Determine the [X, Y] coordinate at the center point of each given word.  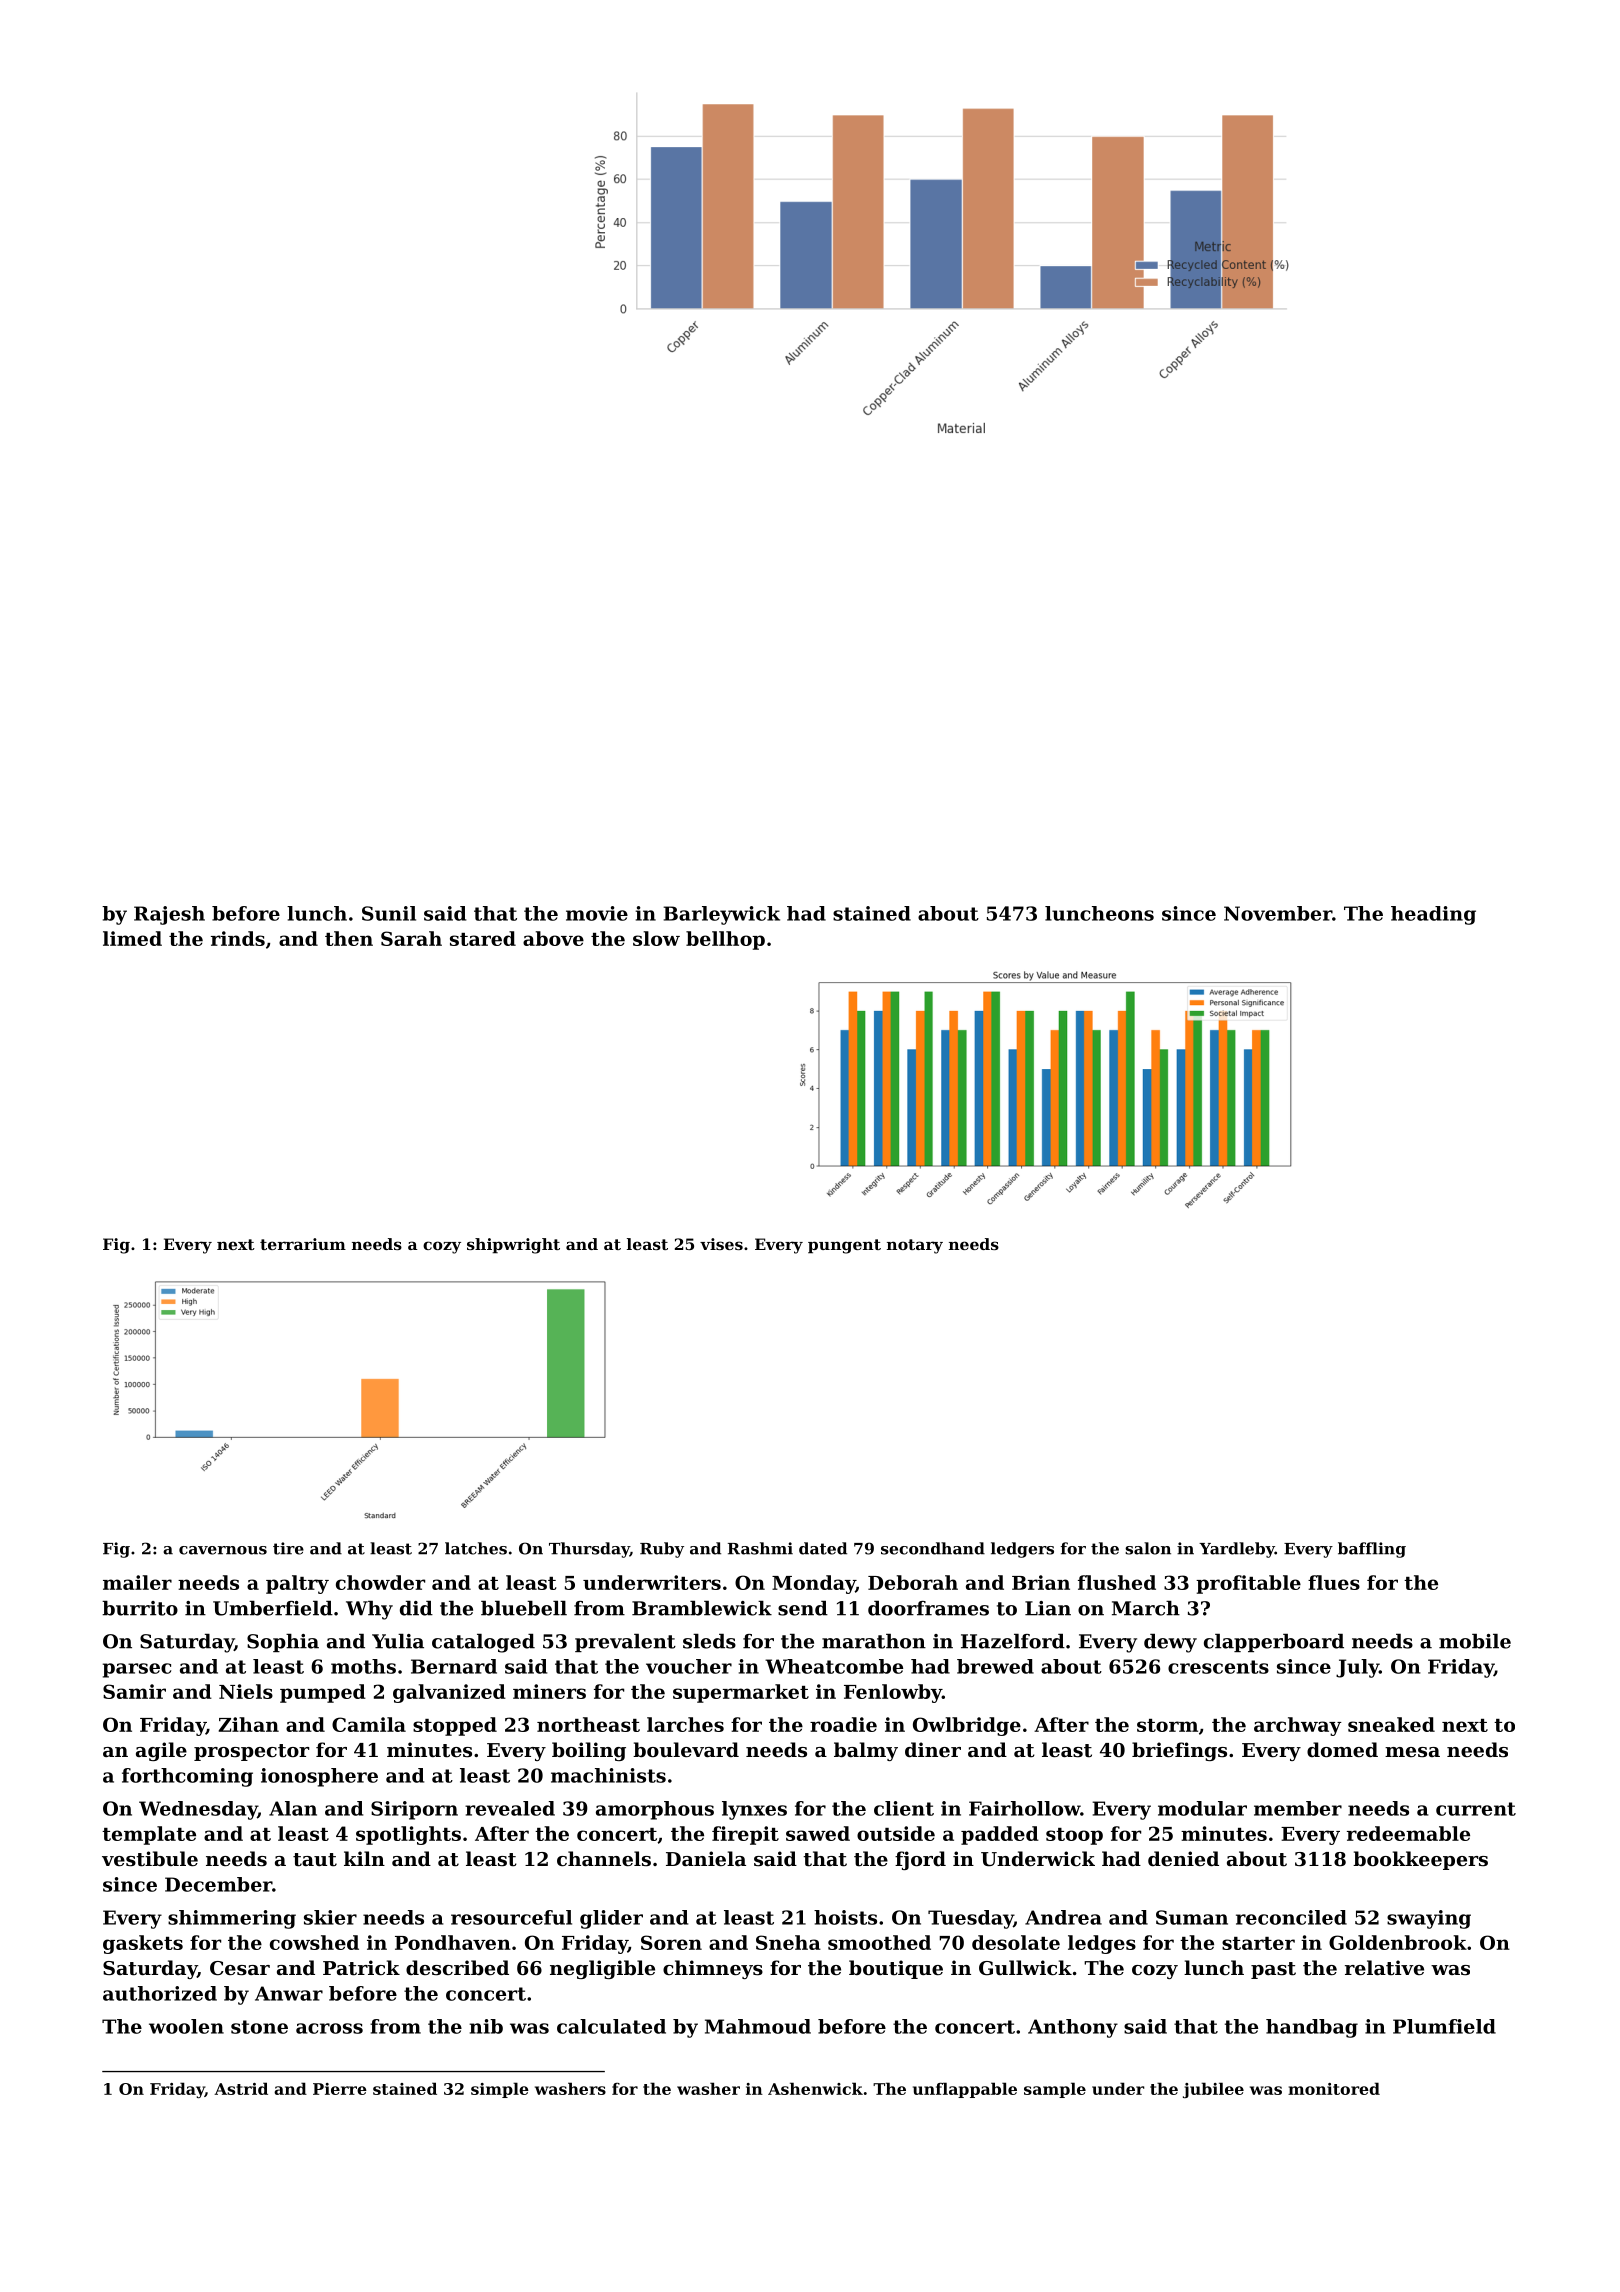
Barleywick [721, 915]
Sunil [389, 913]
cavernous [223, 1550]
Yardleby [1237, 1550]
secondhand [933, 1548]
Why [369, 1610]
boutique [896, 1969]
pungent [844, 1246]
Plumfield [1444, 2026]
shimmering [232, 1919]
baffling [1372, 1550]
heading [1433, 915]
